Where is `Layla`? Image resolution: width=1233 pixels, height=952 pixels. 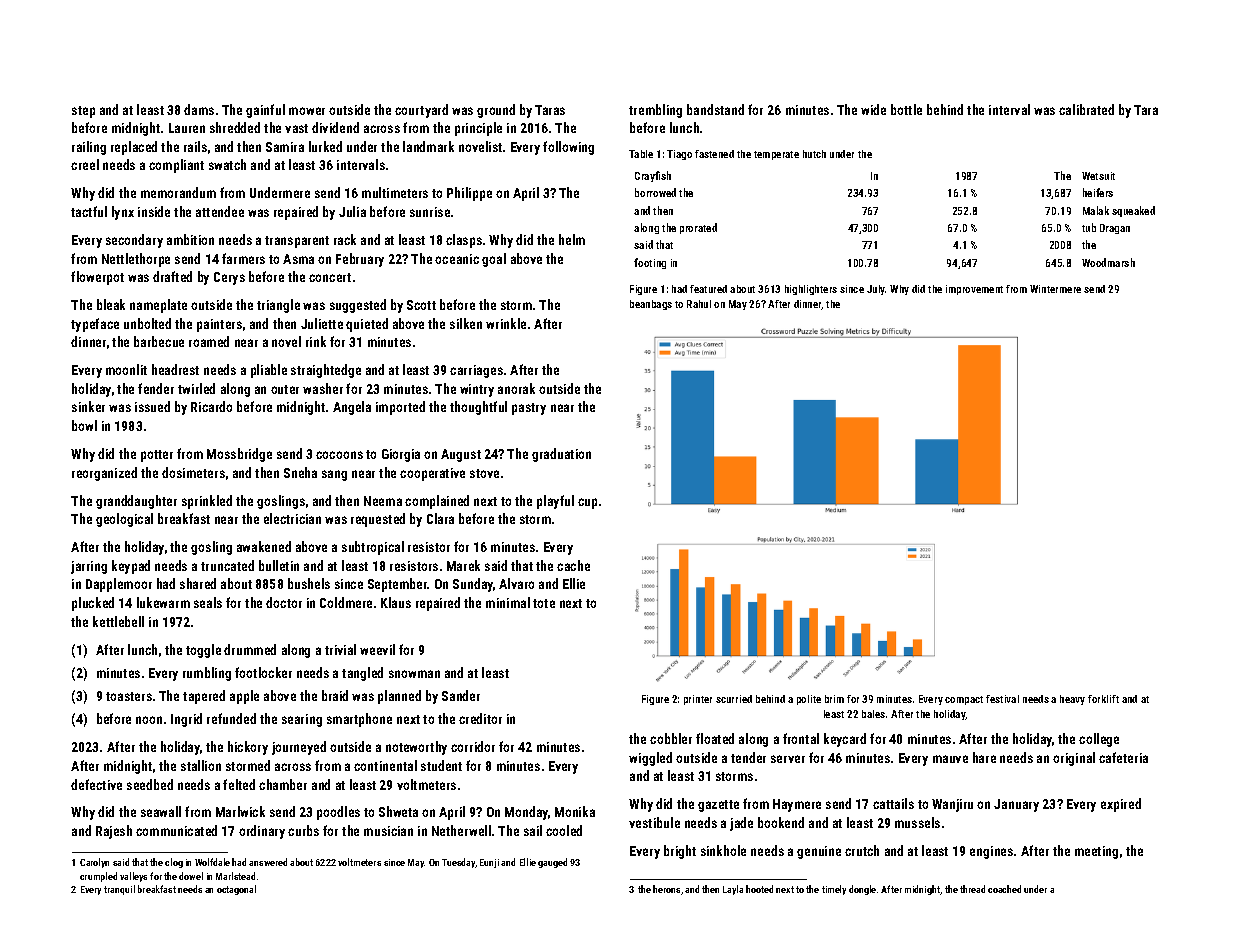
Layla is located at coordinates (733, 890).
